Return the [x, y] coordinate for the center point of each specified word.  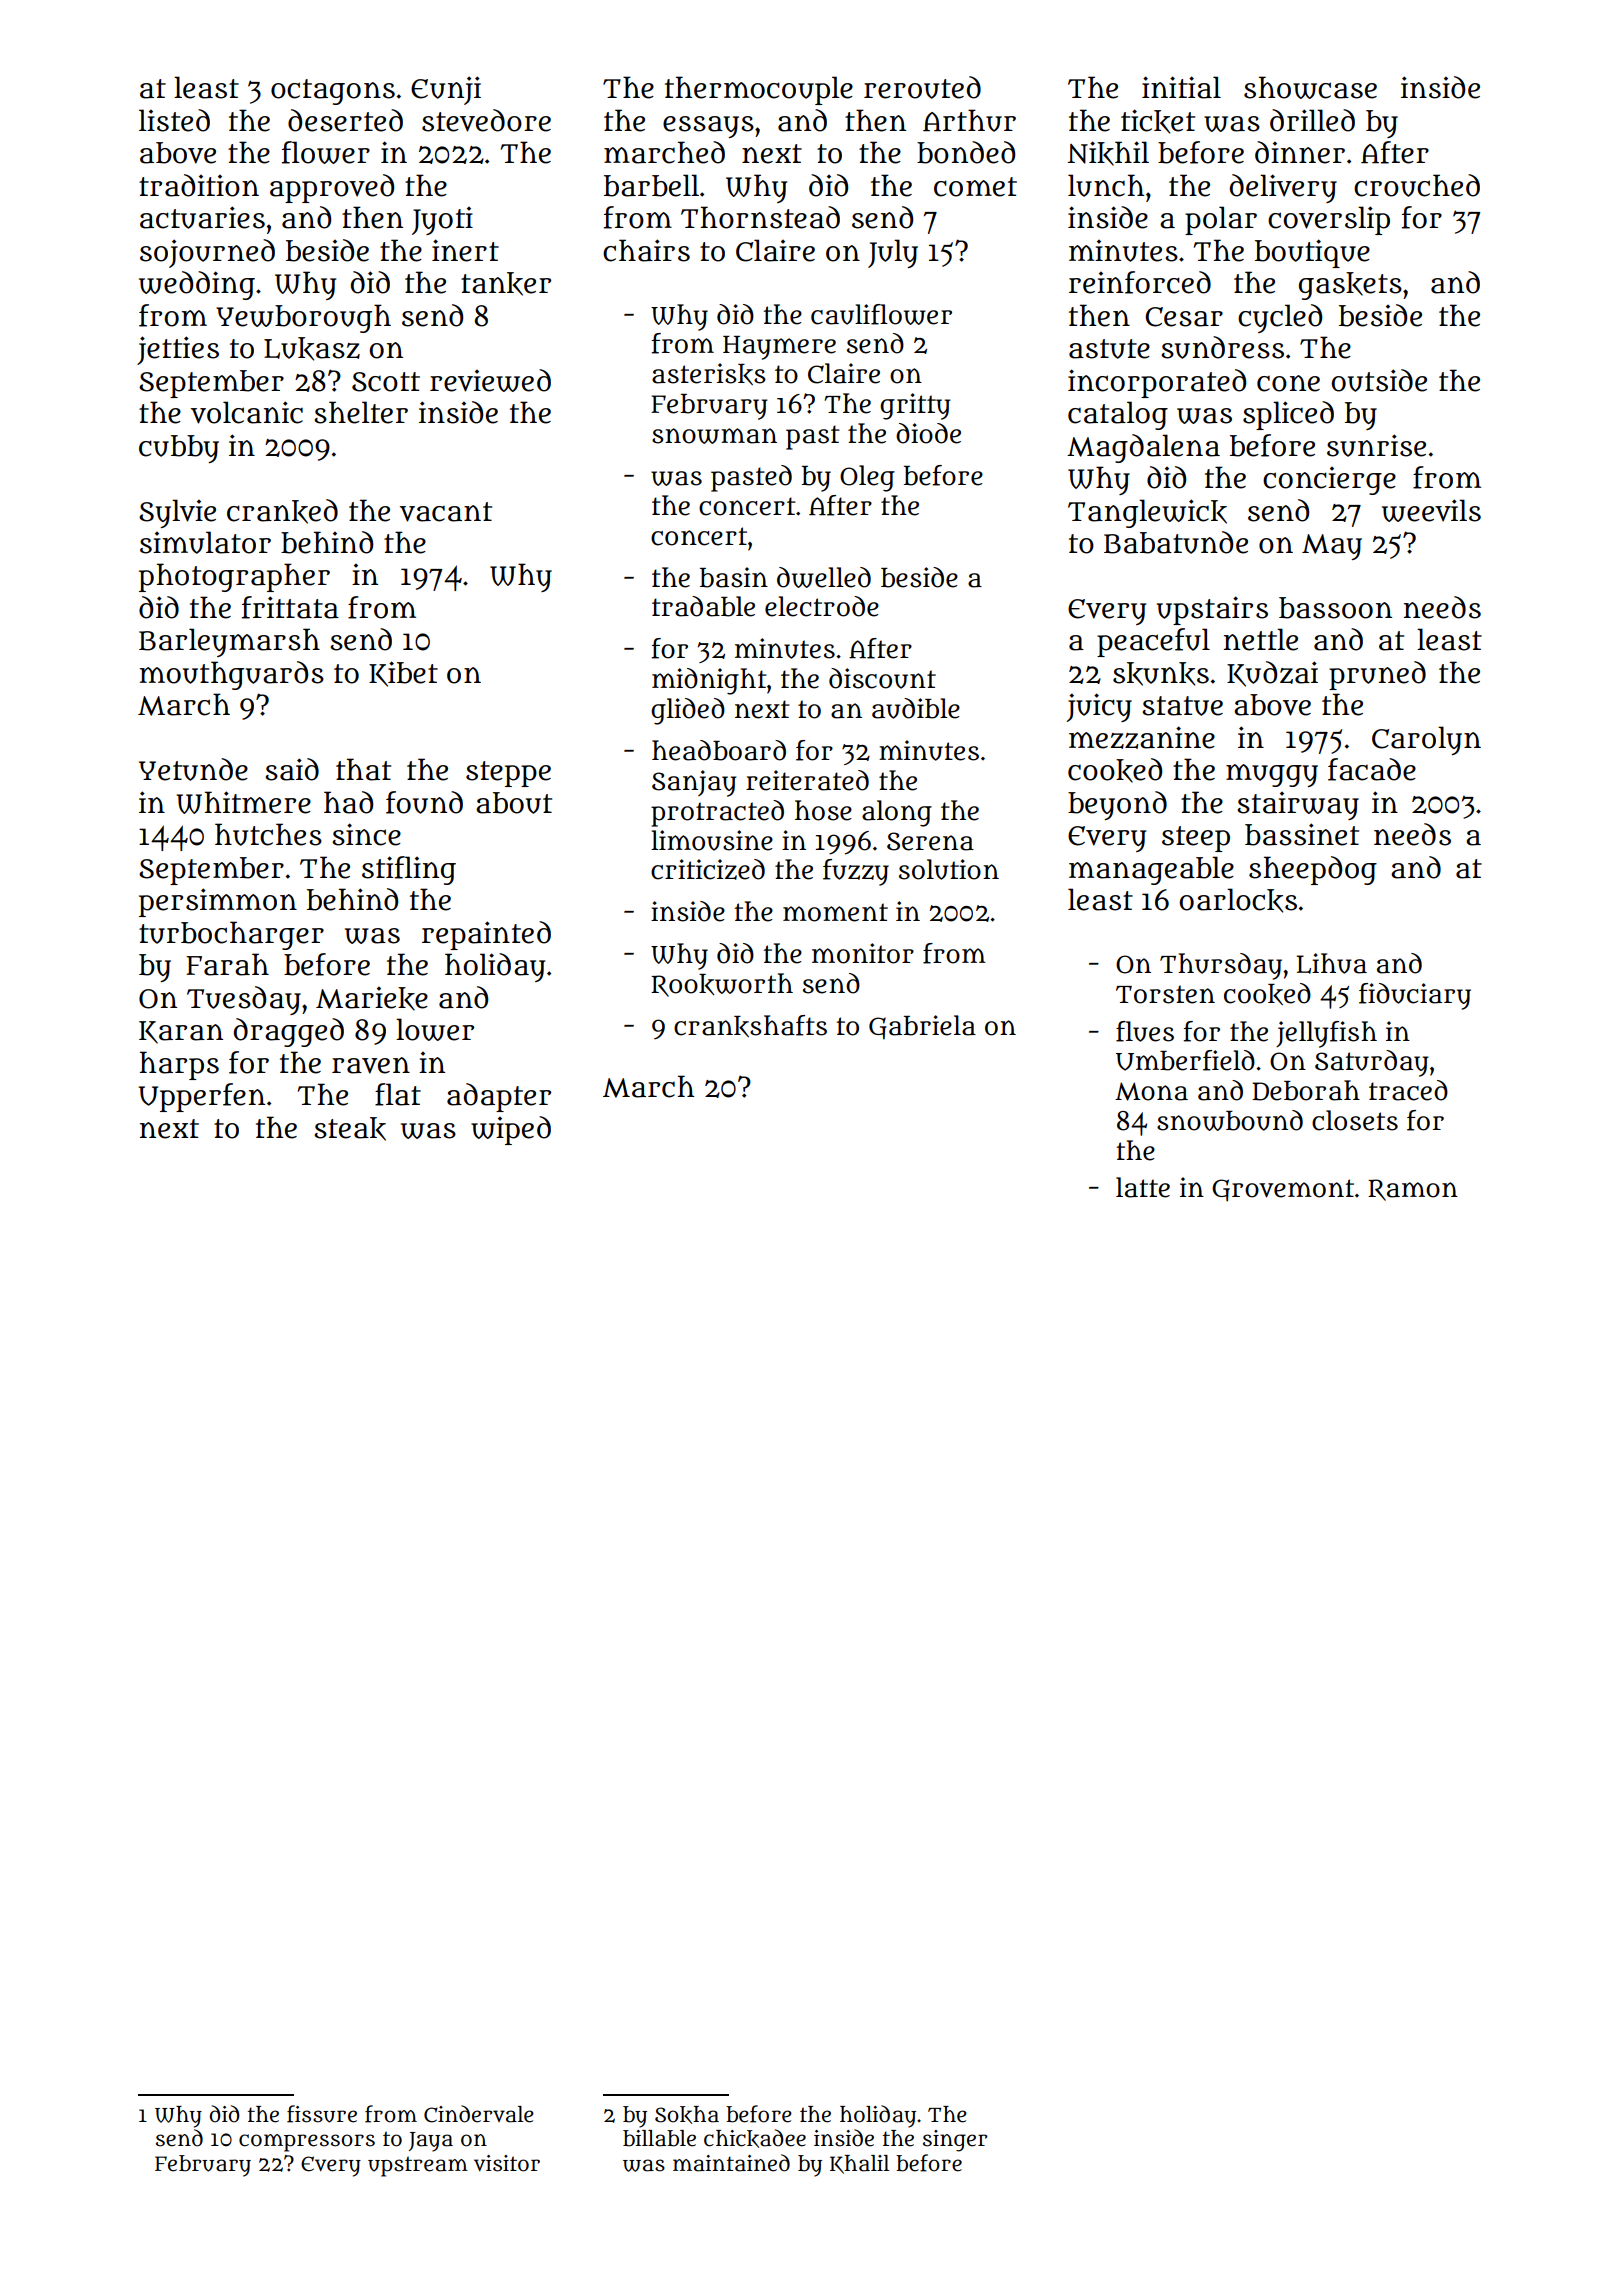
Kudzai [1272, 674]
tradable [703, 606]
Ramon [1413, 1190]
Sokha [687, 2115]
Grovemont [1283, 1190]
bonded [966, 152]
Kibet [403, 674]
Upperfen [202, 1097]
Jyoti [442, 221]
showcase [1310, 87]
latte [1143, 1187]
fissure [322, 2114]
